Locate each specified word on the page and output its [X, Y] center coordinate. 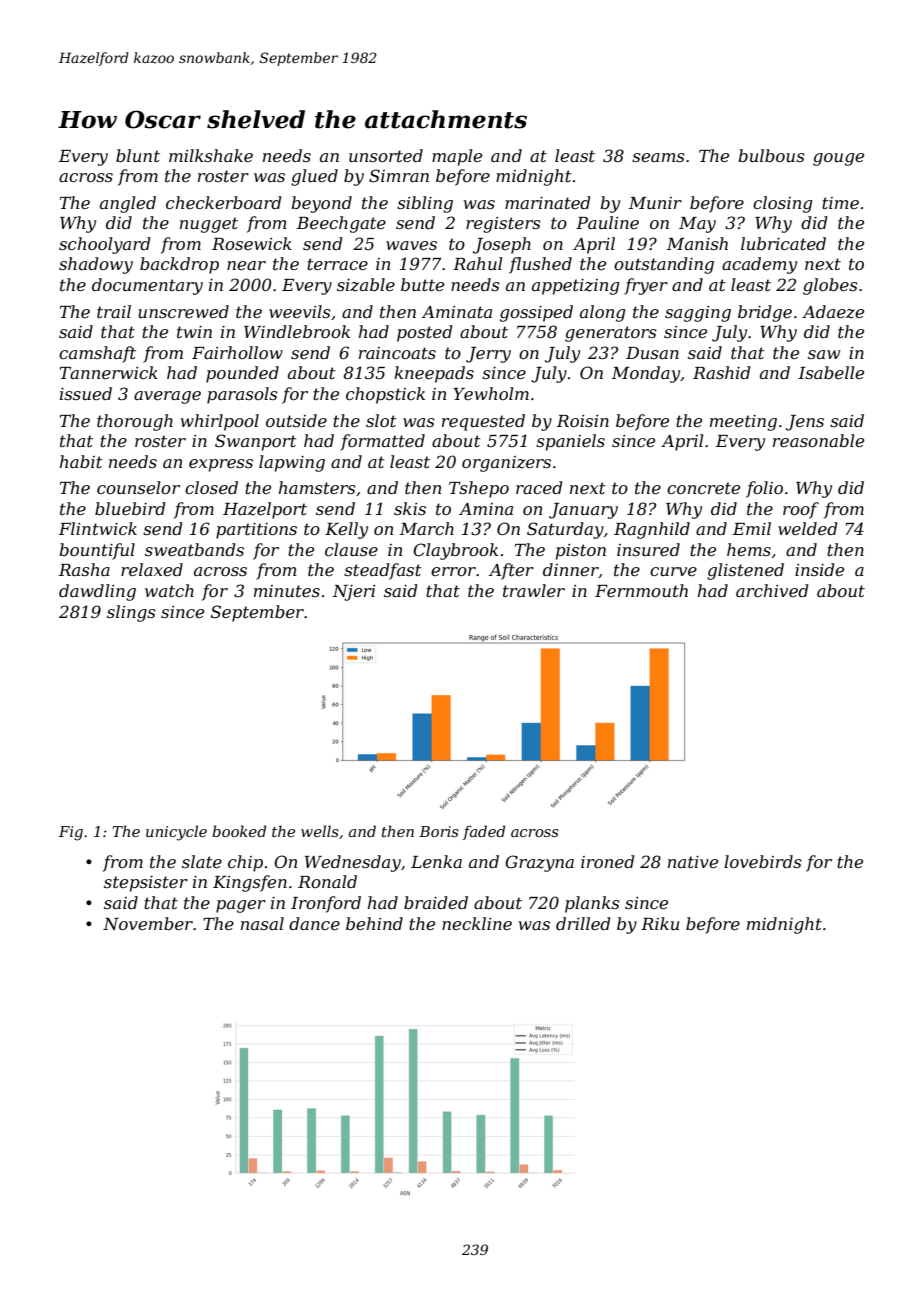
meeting [743, 423]
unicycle [176, 833]
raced [539, 487]
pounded [242, 374]
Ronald [327, 881]
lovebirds [763, 861]
